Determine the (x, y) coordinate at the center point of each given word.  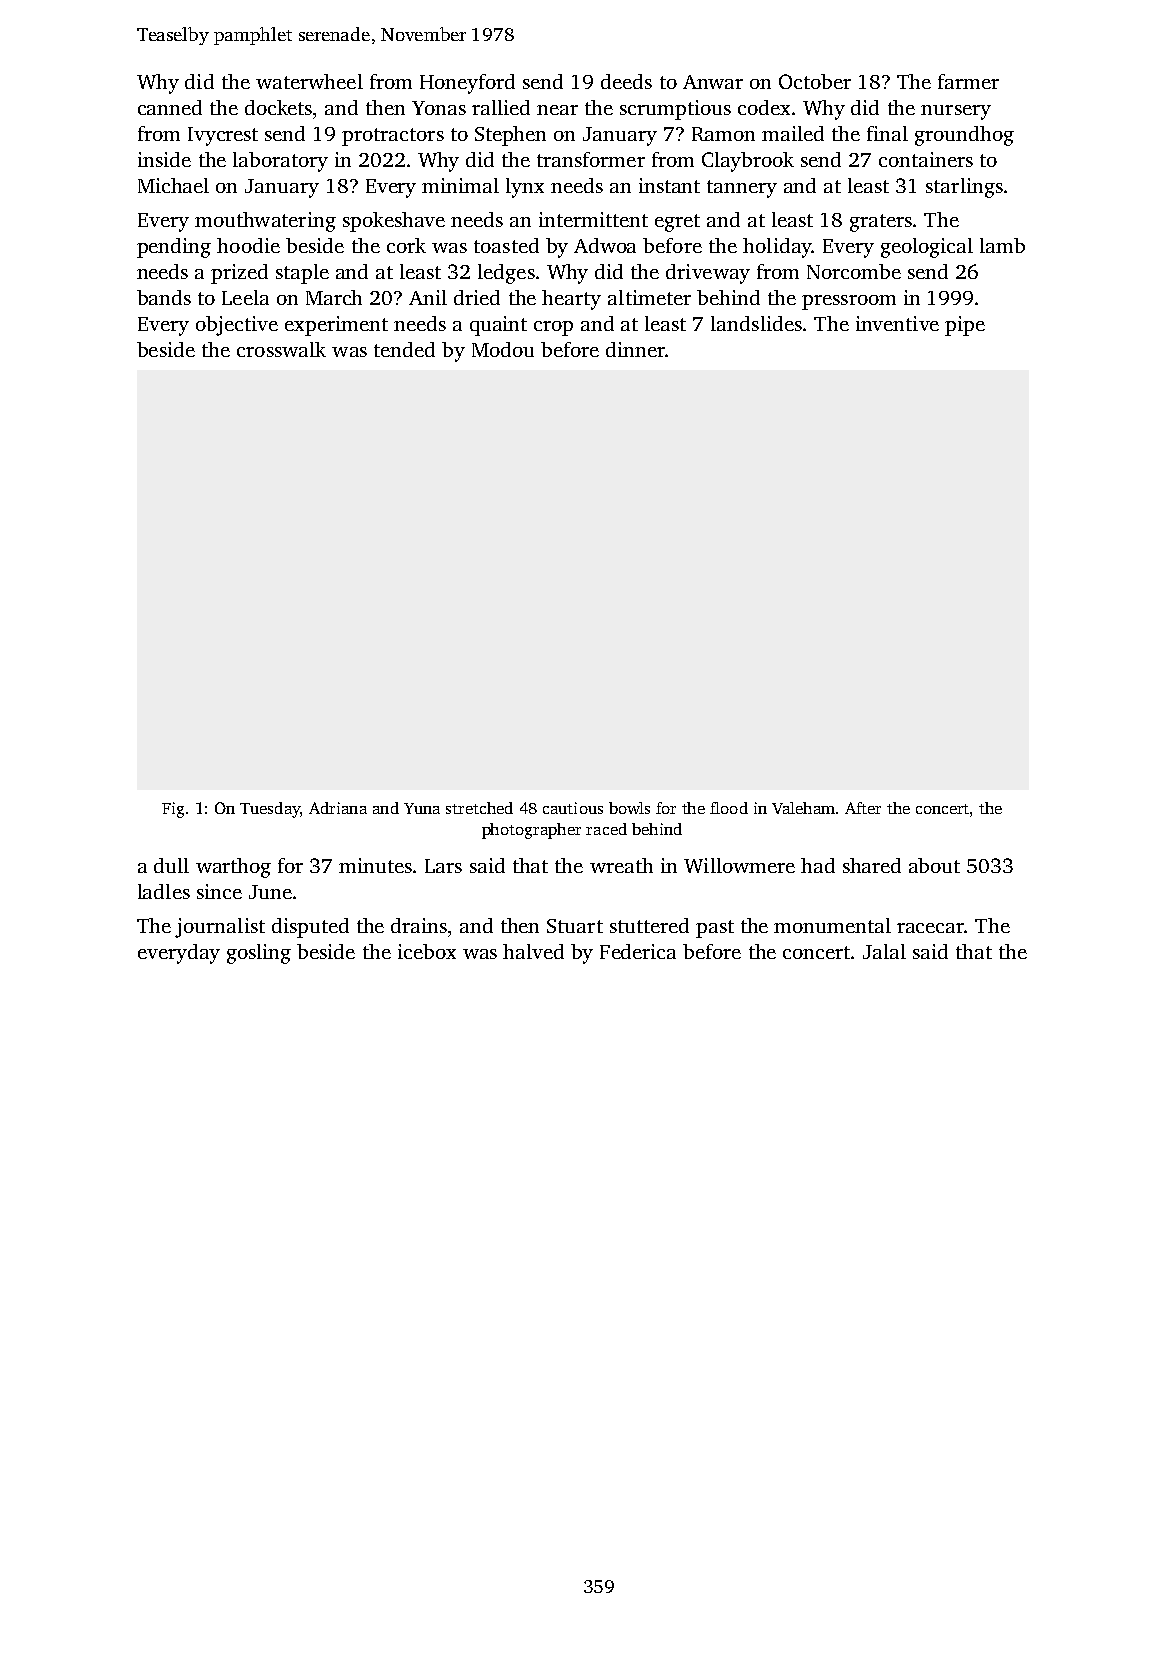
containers (926, 159)
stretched (479, 808)
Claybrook (748, 162)
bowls (629, 808)
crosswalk (281, 349)
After (863, 808)
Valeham (803, 808)
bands (164, 297)
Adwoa (605, 245)
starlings (964, 188)
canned (170, 107)
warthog (233, 868)
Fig (173, 810)
